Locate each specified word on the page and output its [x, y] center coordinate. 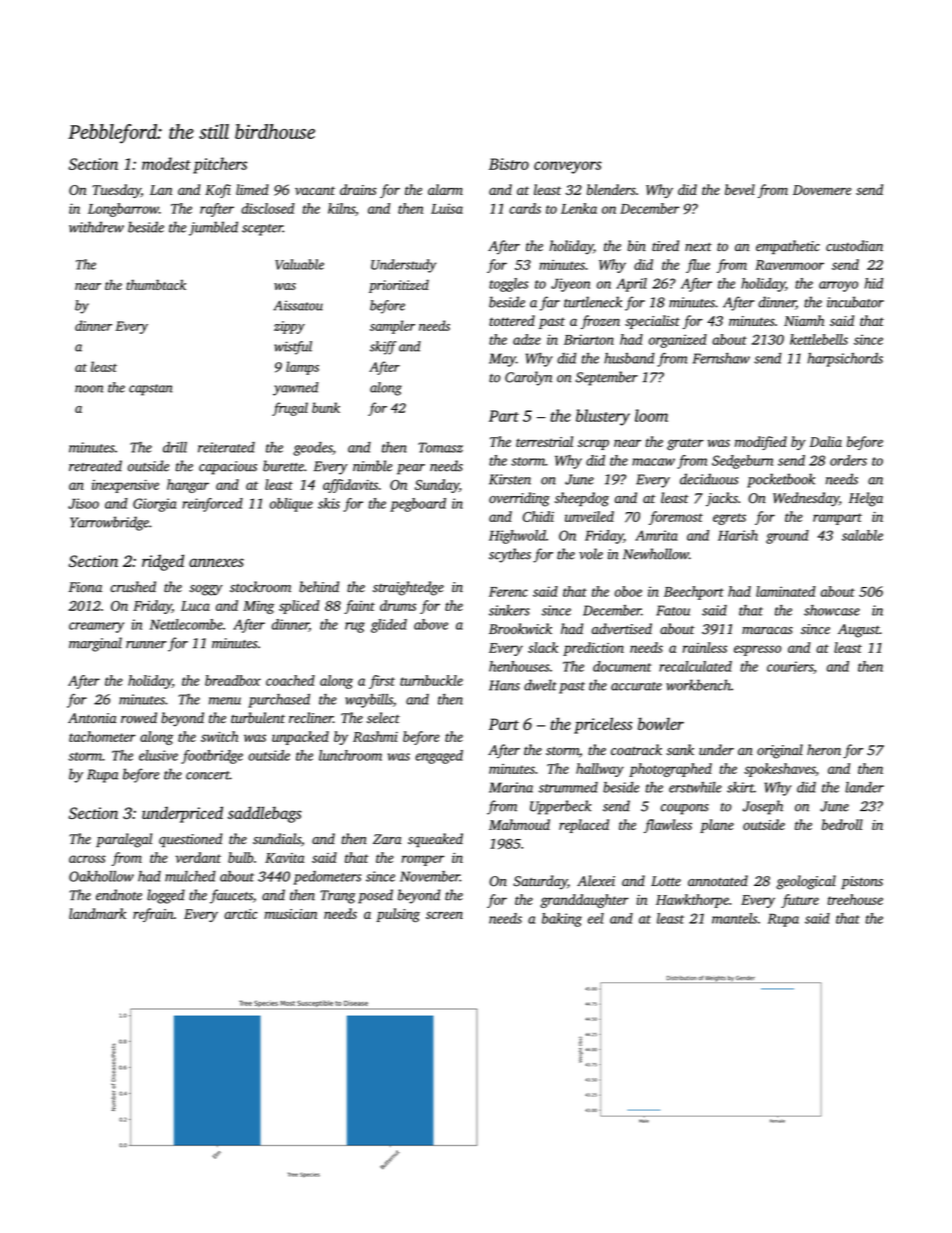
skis [329, 503]
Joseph [763, 807]
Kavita [284, 858]
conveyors [568, 167]
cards [525, 208]
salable [862, 535]
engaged [439, 757]
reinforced [212, 505]
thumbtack [156, 284]
